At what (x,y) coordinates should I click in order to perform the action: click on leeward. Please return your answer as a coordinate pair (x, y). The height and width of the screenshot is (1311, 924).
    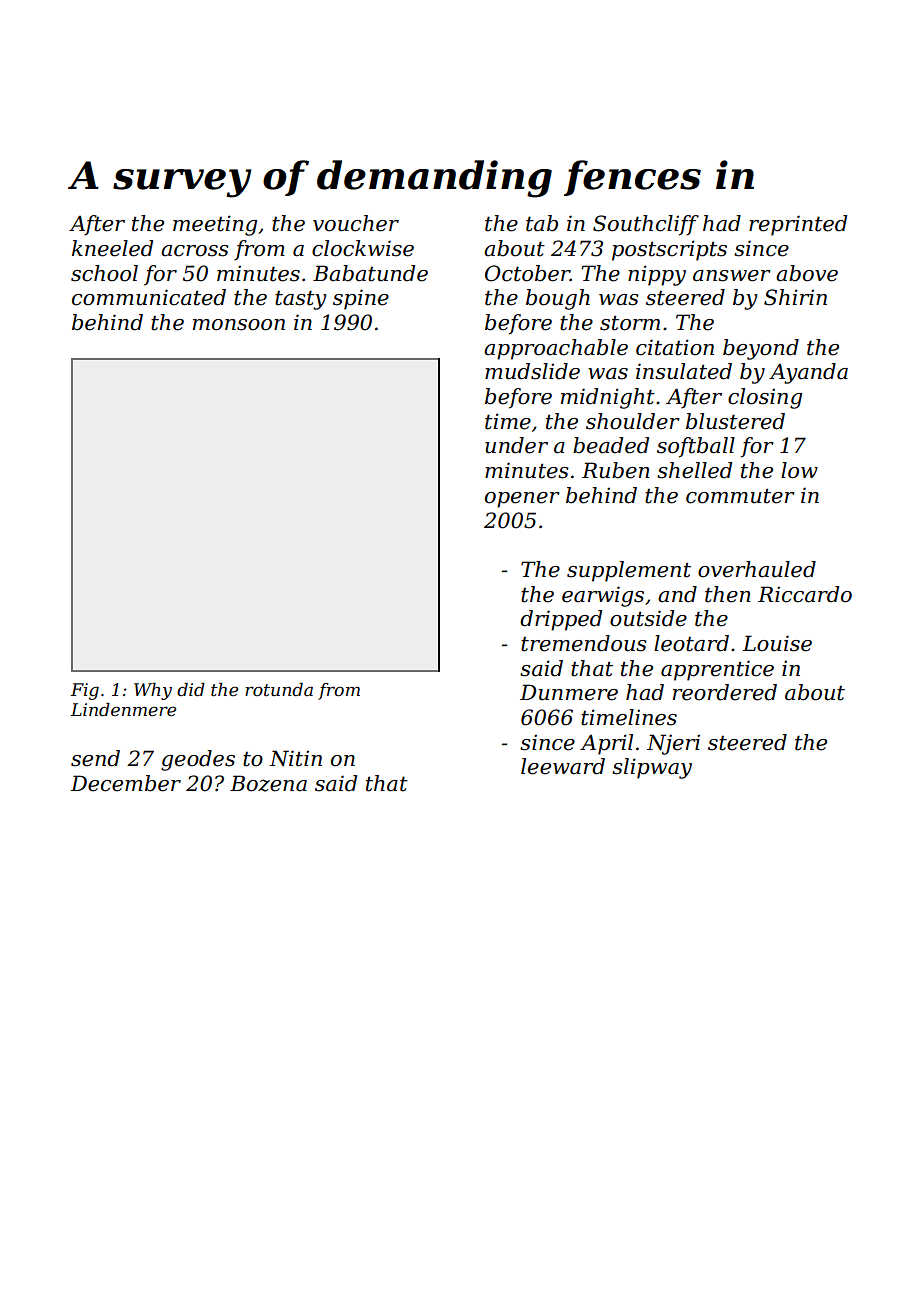
    Looking at the image, I should click on (563, 766).
